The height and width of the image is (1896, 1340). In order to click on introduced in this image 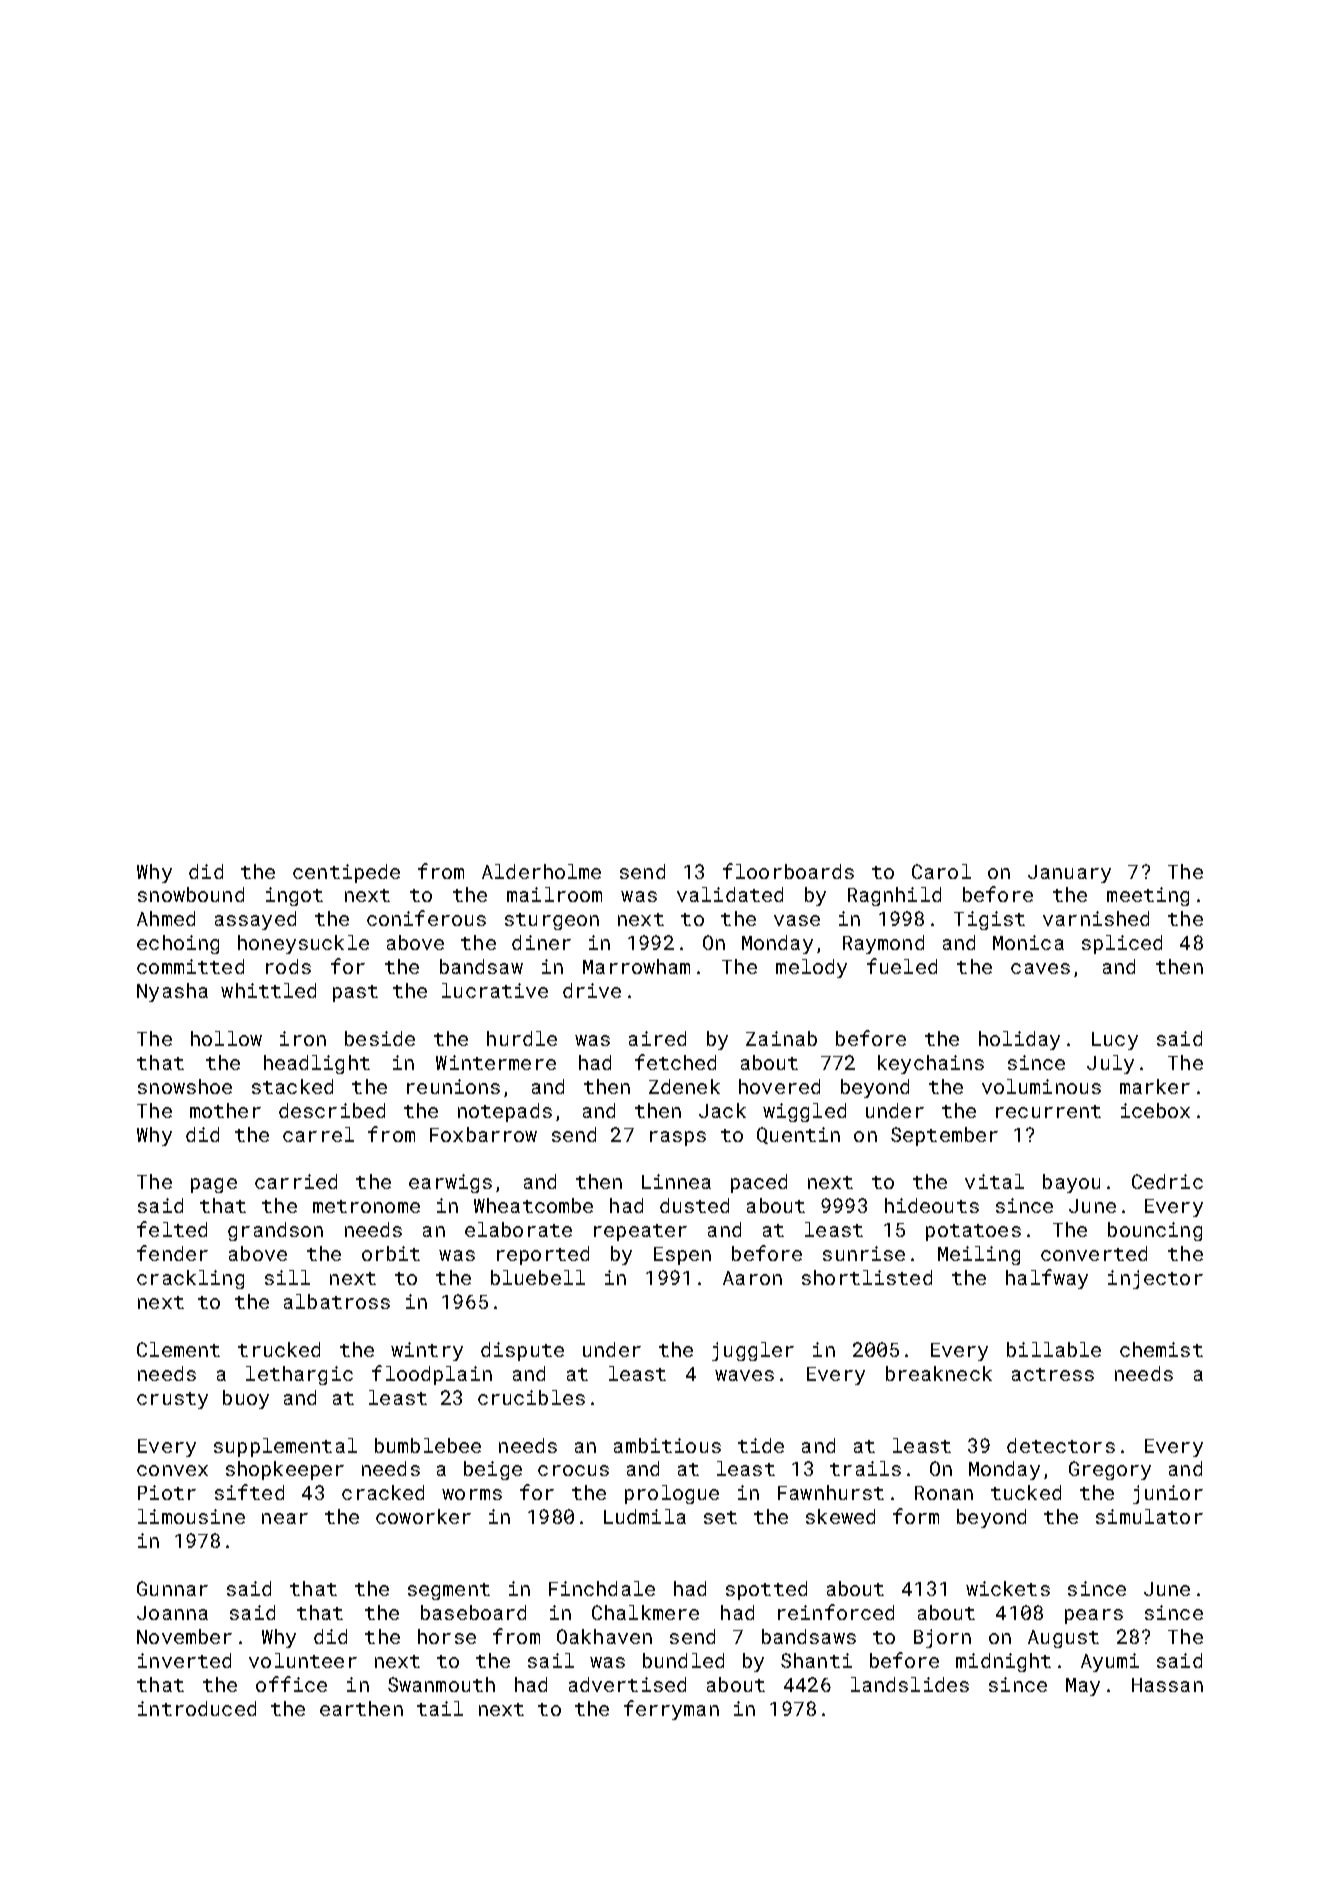, I will do `click(197, 1708)`.
